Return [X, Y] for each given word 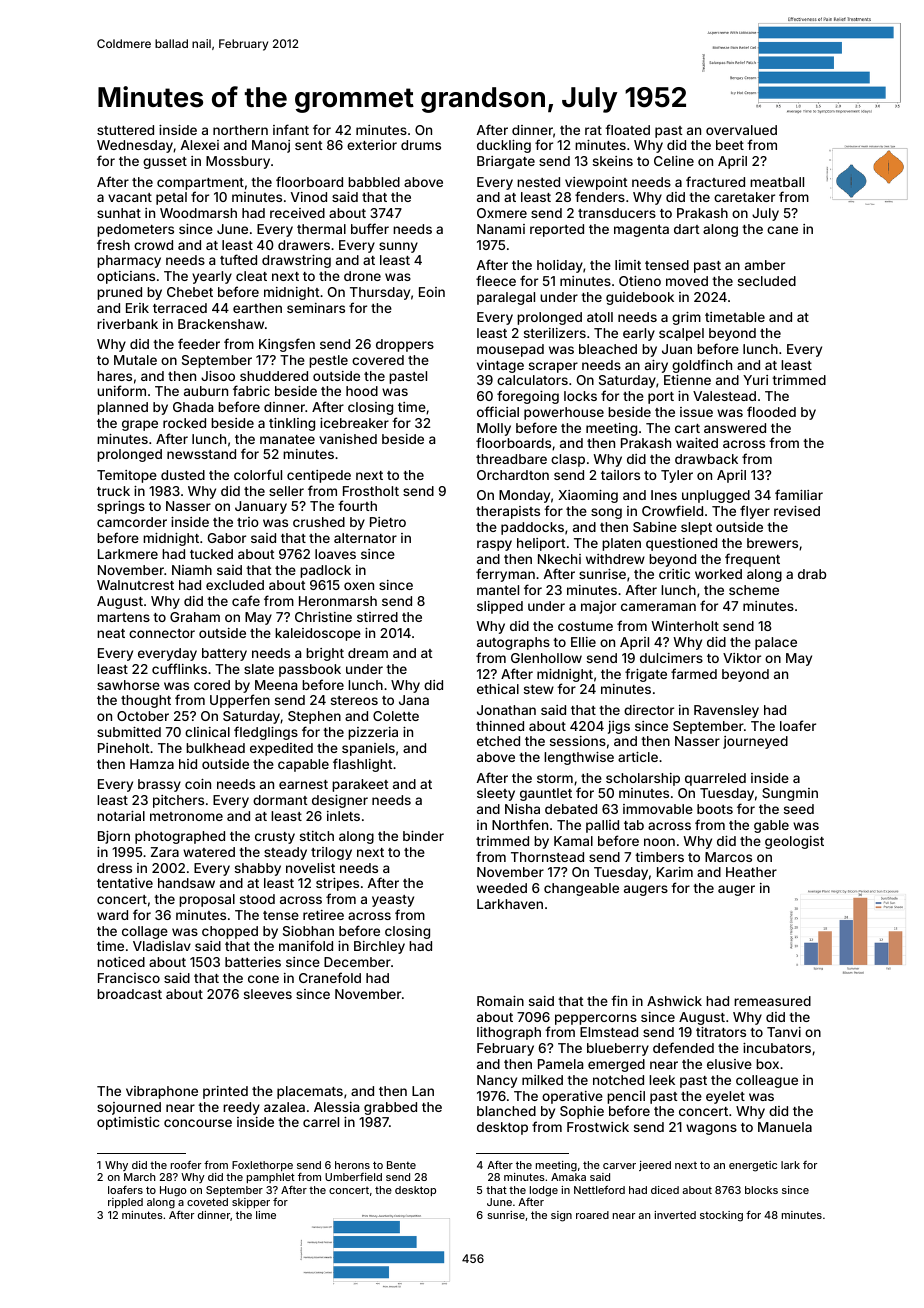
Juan [677, 349]
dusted [183, 475]
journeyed [755, 742]
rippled [125, 1203]
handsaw [186, 883]
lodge [544, 1191]
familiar [799, 494]
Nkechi [559, 559]
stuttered [125, 130]
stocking [721, 1216]
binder [423, 836]
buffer [370, 228]
